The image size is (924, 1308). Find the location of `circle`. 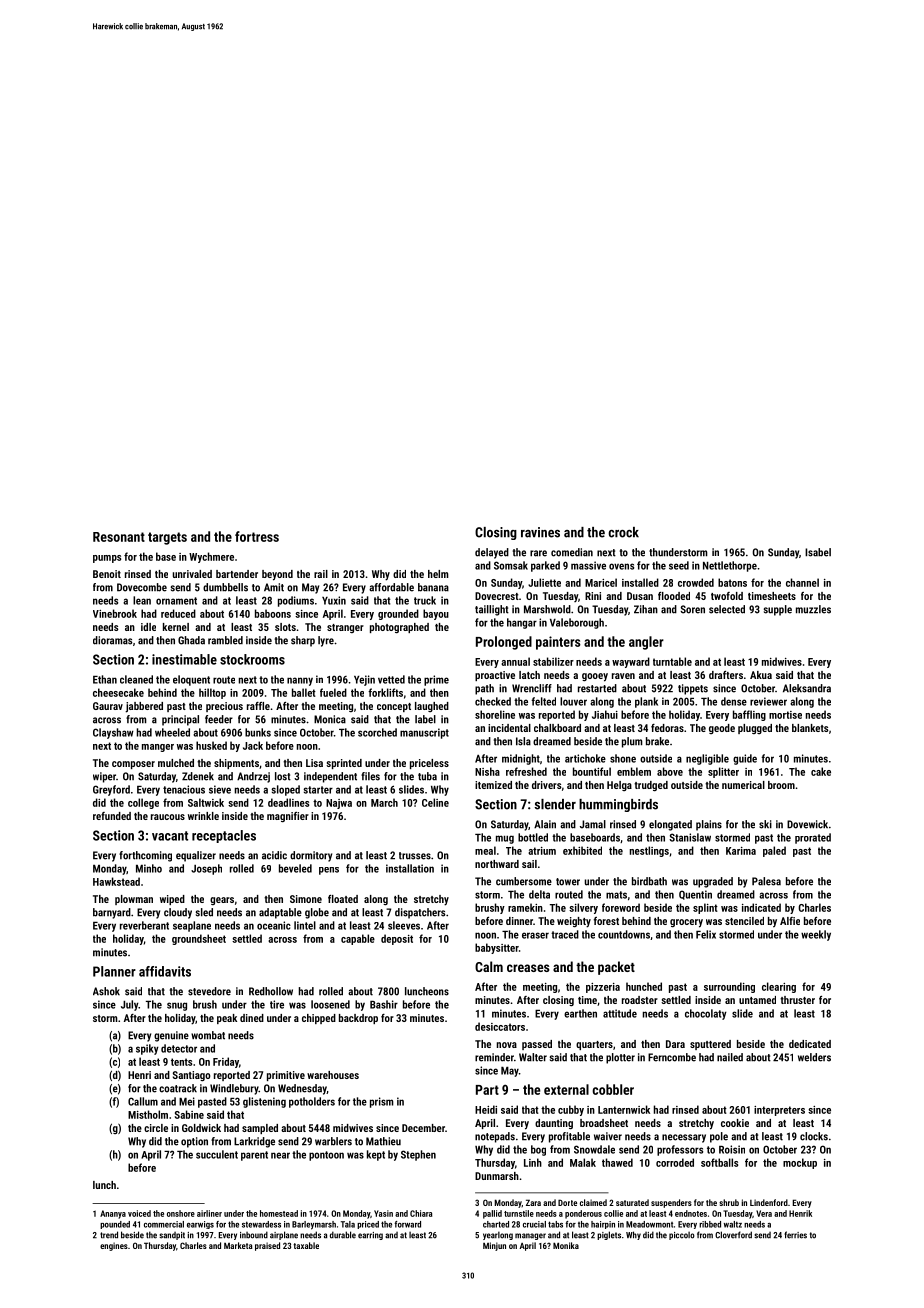

circle is located at coordinates (156, 1128).
